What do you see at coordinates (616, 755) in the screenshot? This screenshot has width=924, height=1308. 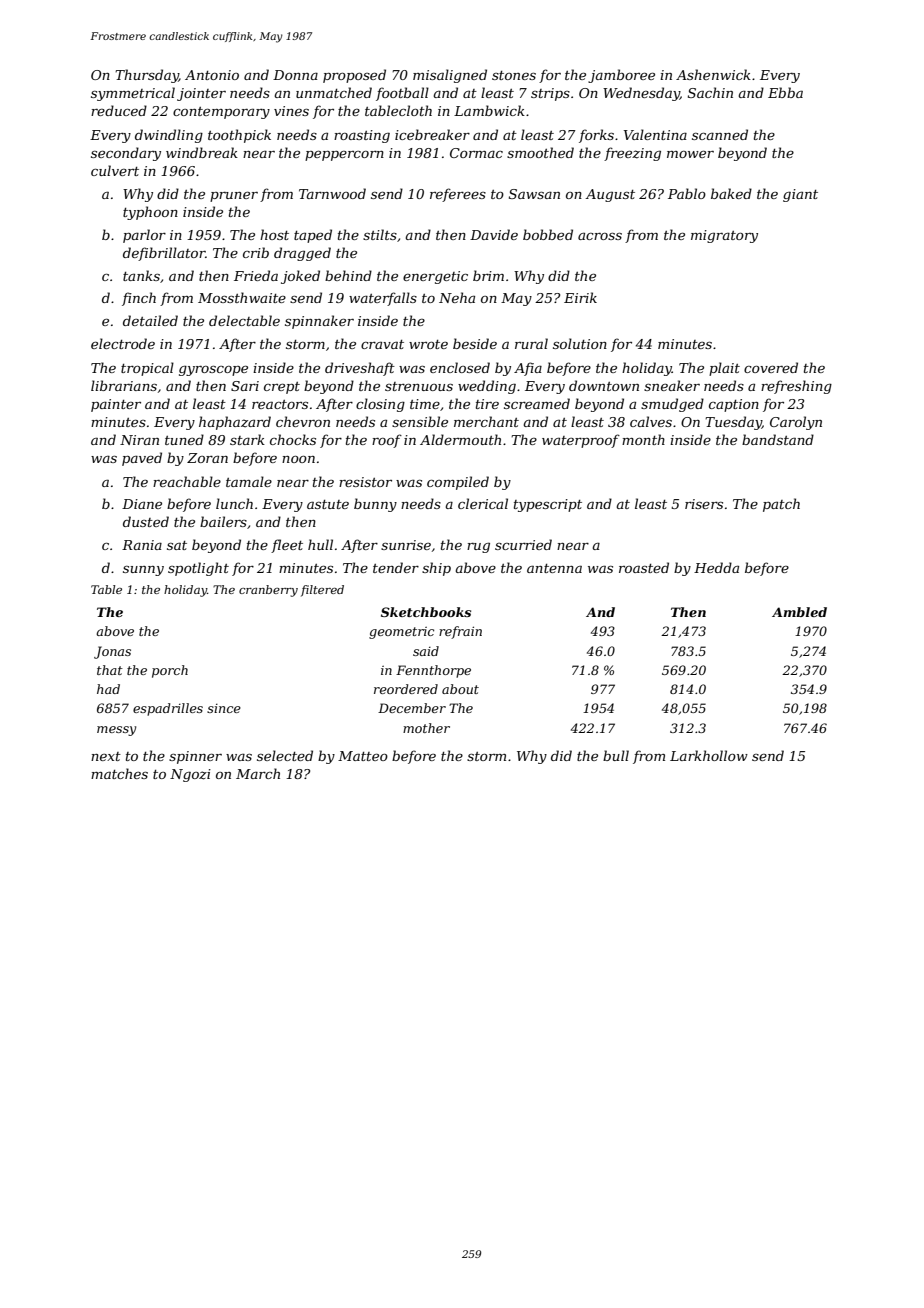 I see `bull` at bounding box center [616, 755].
